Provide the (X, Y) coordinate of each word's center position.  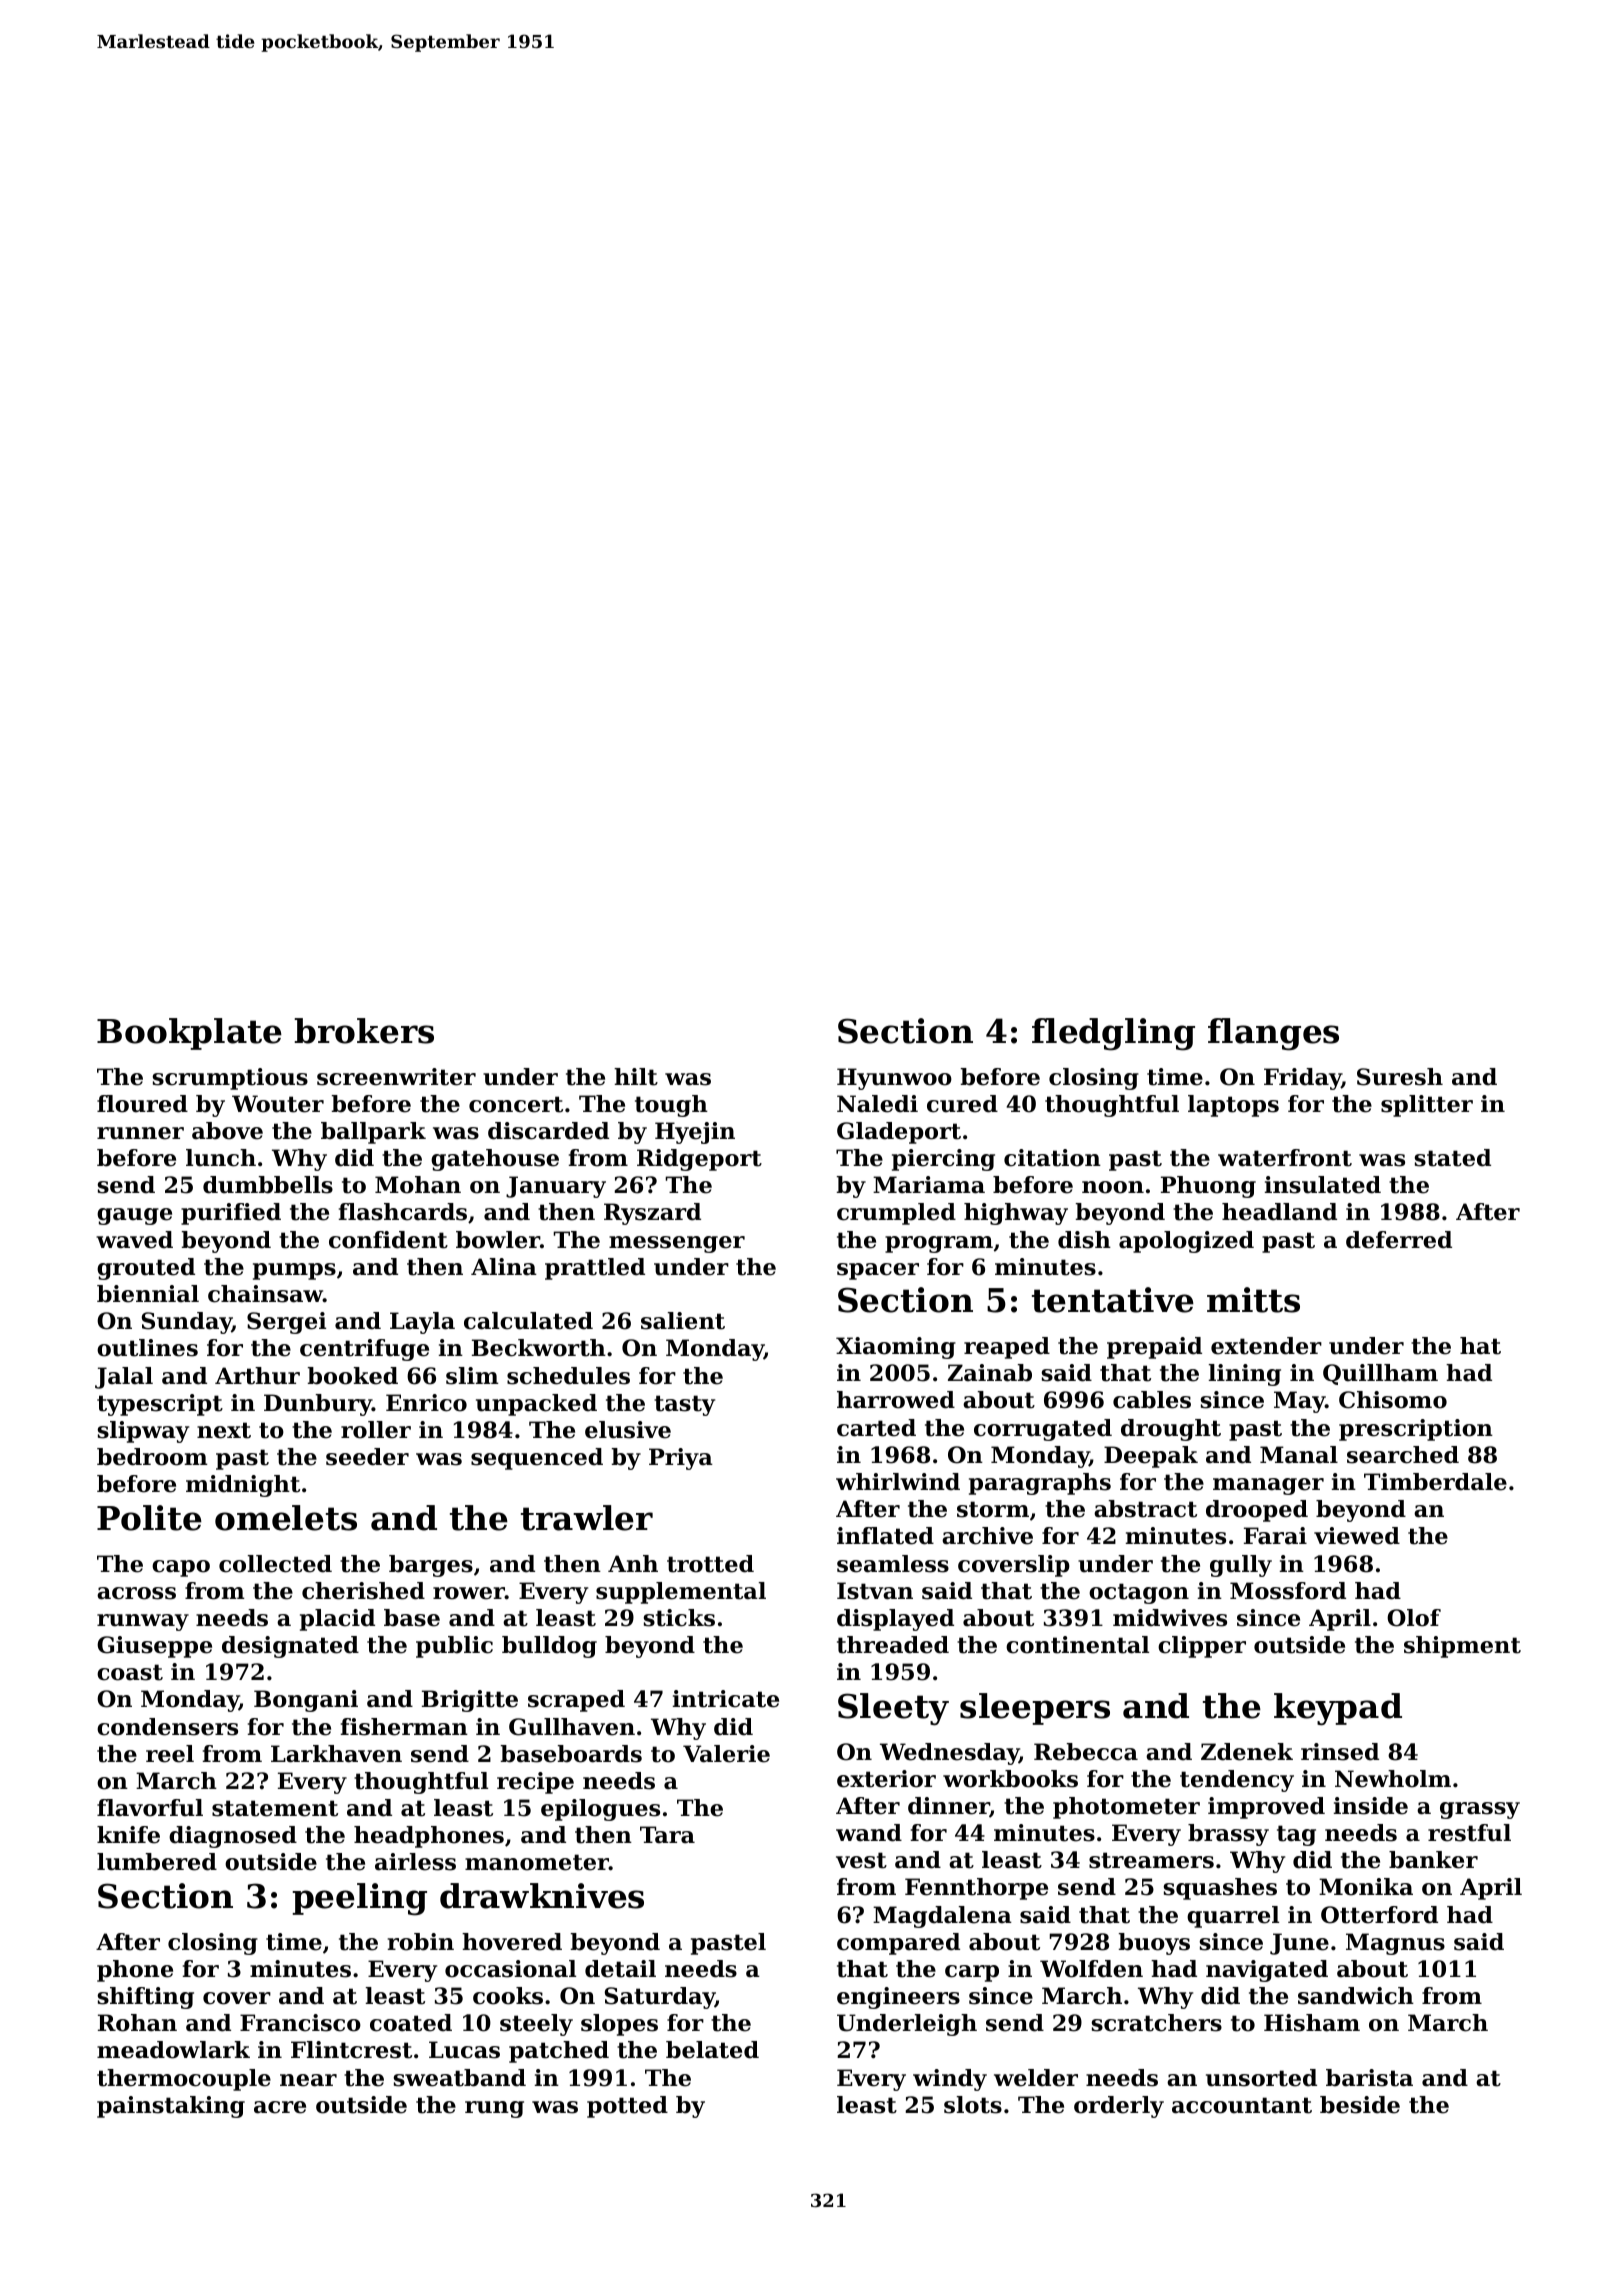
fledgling (1113, 1034)
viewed (1357, 1536)
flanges (1273, 1034)
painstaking (171, 2107)
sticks (679, 1618)
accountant (1242, 2105)
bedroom (152, 1457)
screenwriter (396, 1077)
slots (973, 2105)
